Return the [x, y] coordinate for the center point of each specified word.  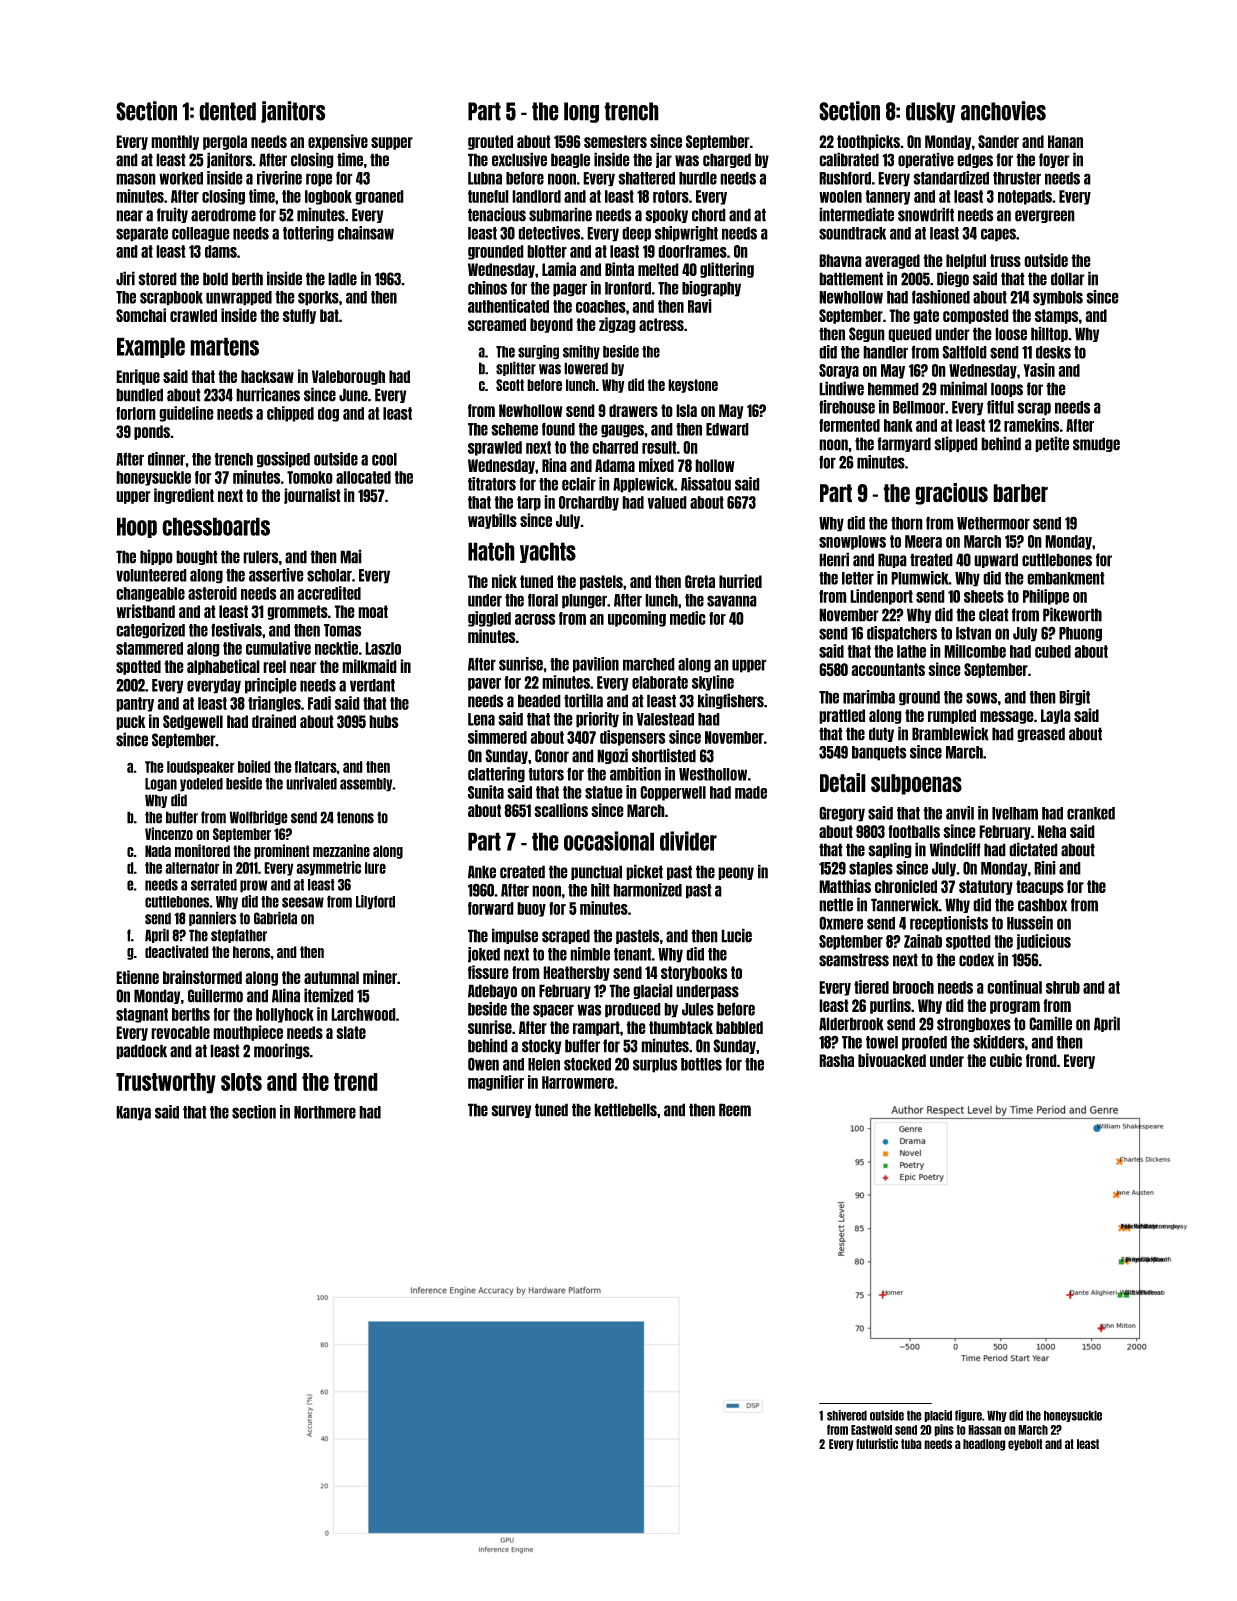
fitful [1000, 407]
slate [351, 1032]
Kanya [133, 1113]
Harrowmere [578, 1082]
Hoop [137, 527]
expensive [338, 142]
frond [1041, 1060]
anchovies [1003, 111]
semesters [615, 141]
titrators [492, 484]
